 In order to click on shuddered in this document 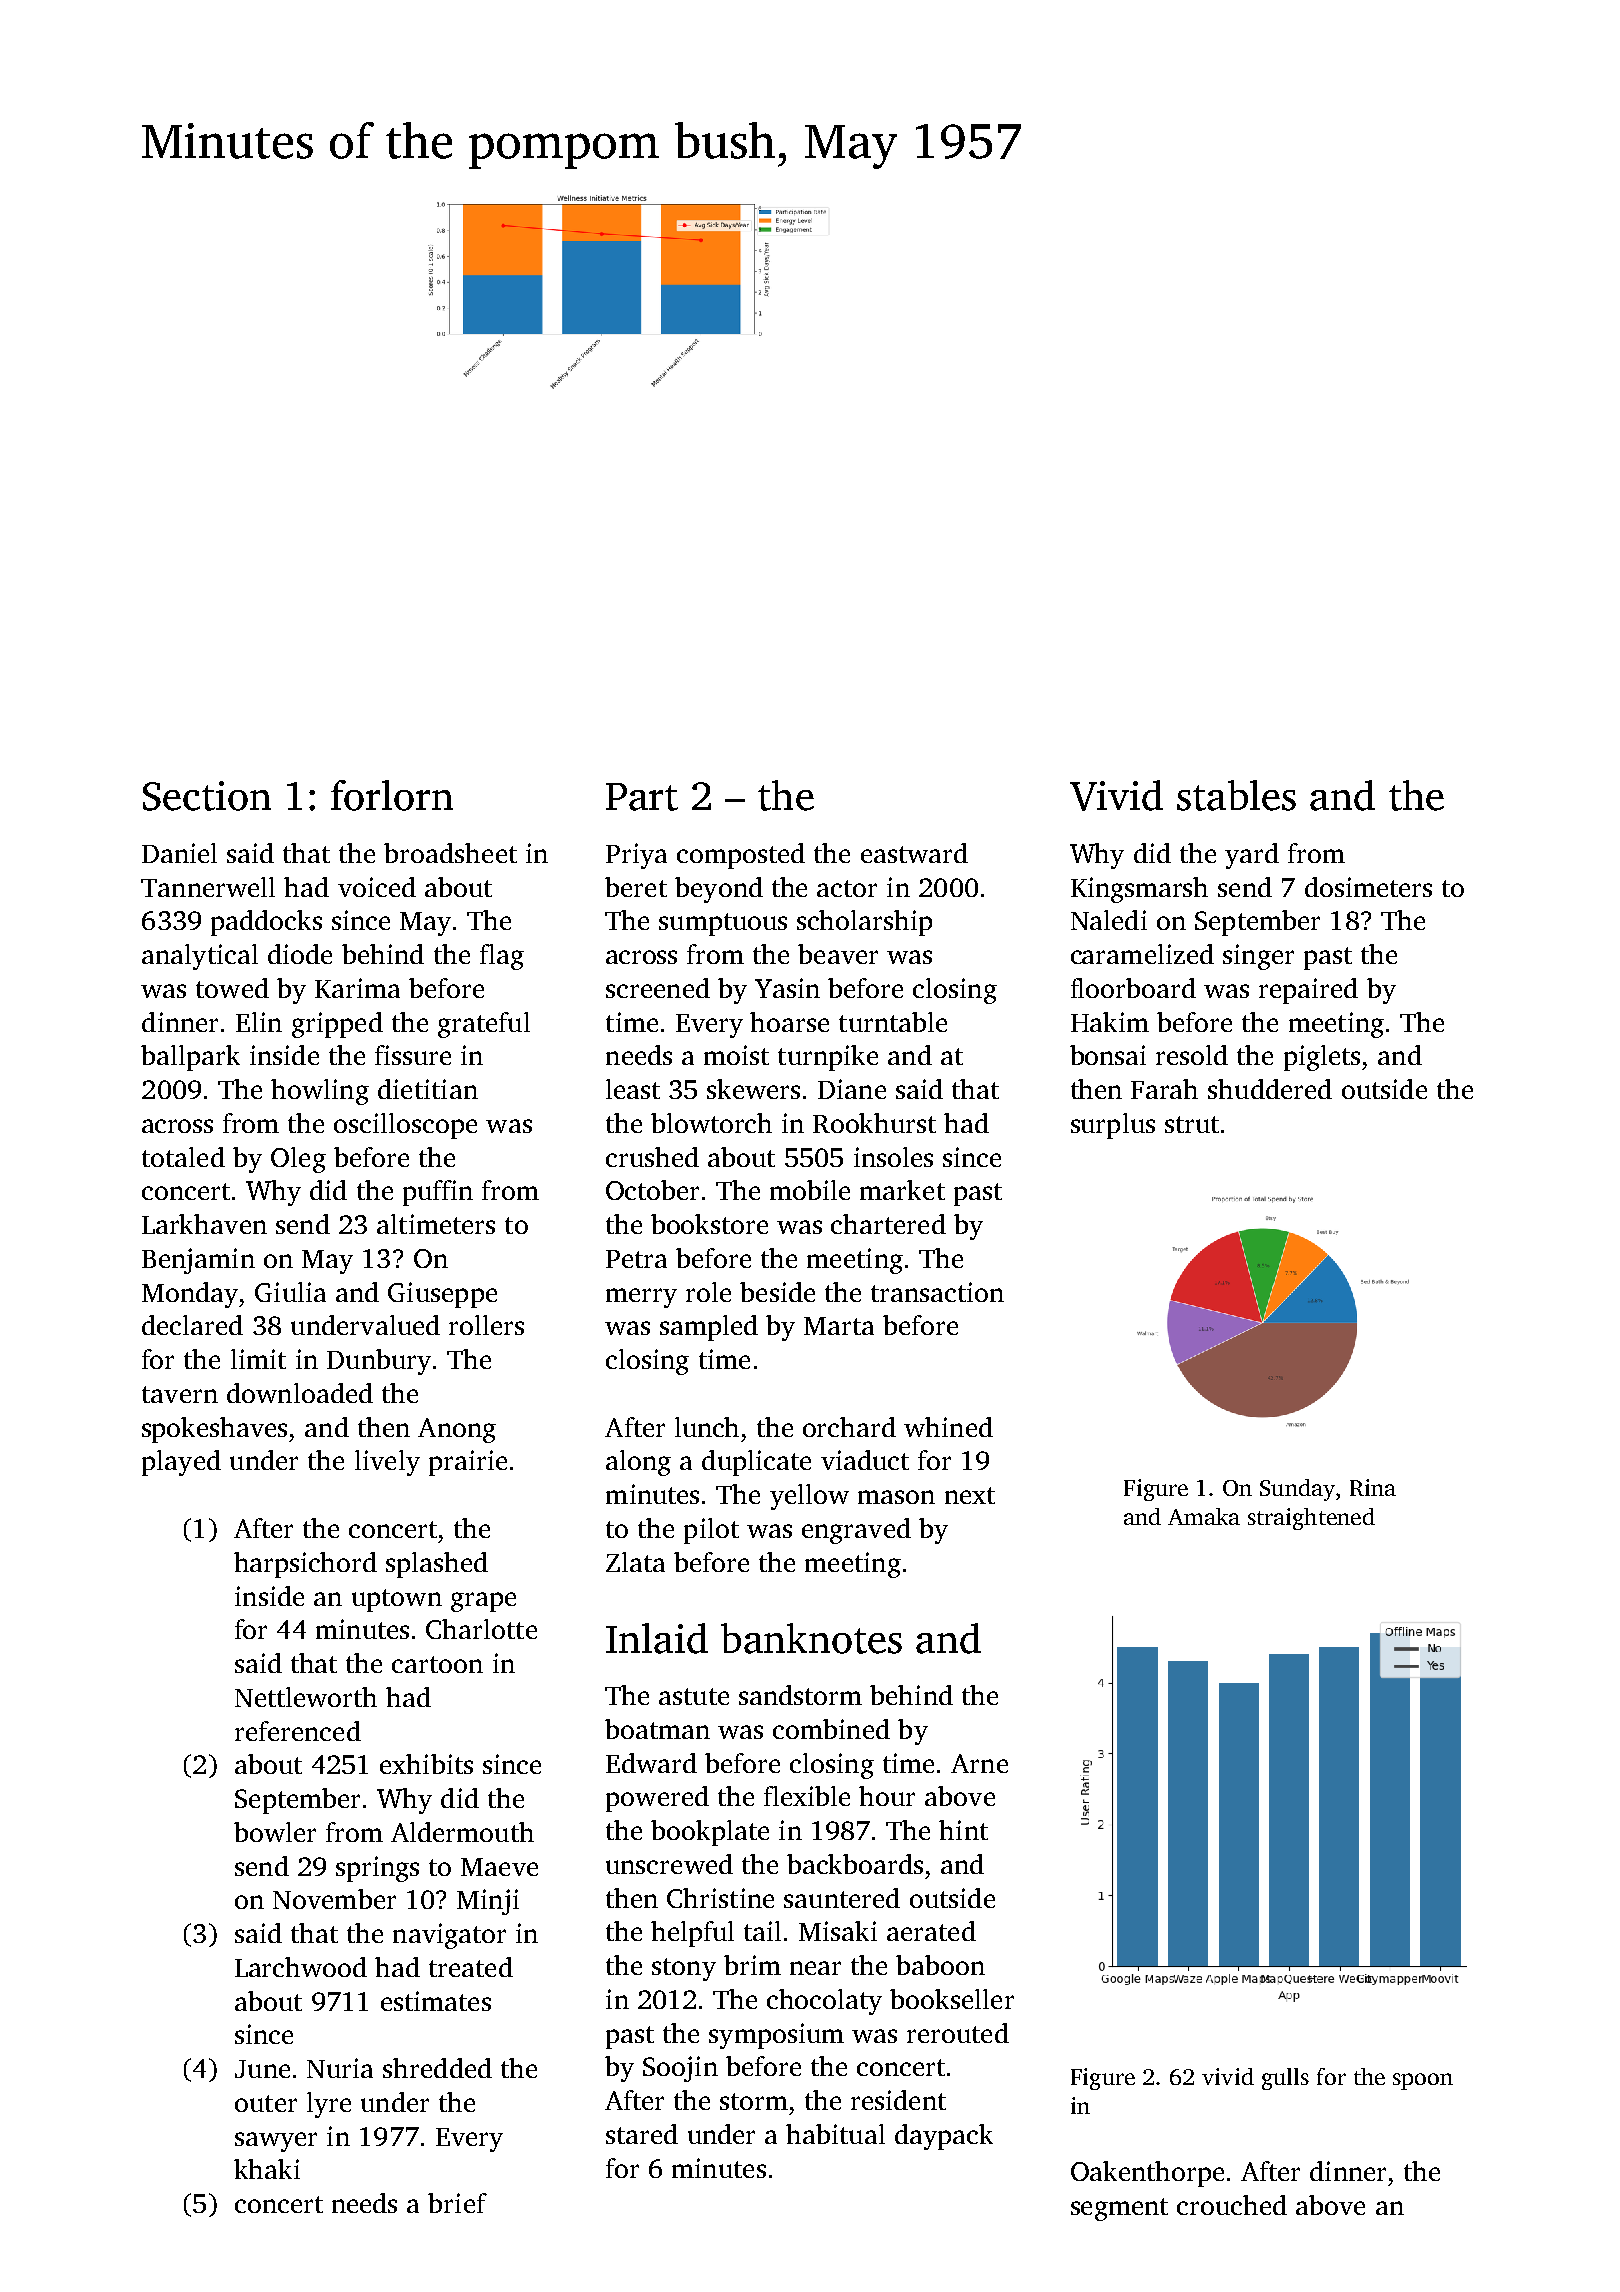, I will do `click(1270, 1089)`.
